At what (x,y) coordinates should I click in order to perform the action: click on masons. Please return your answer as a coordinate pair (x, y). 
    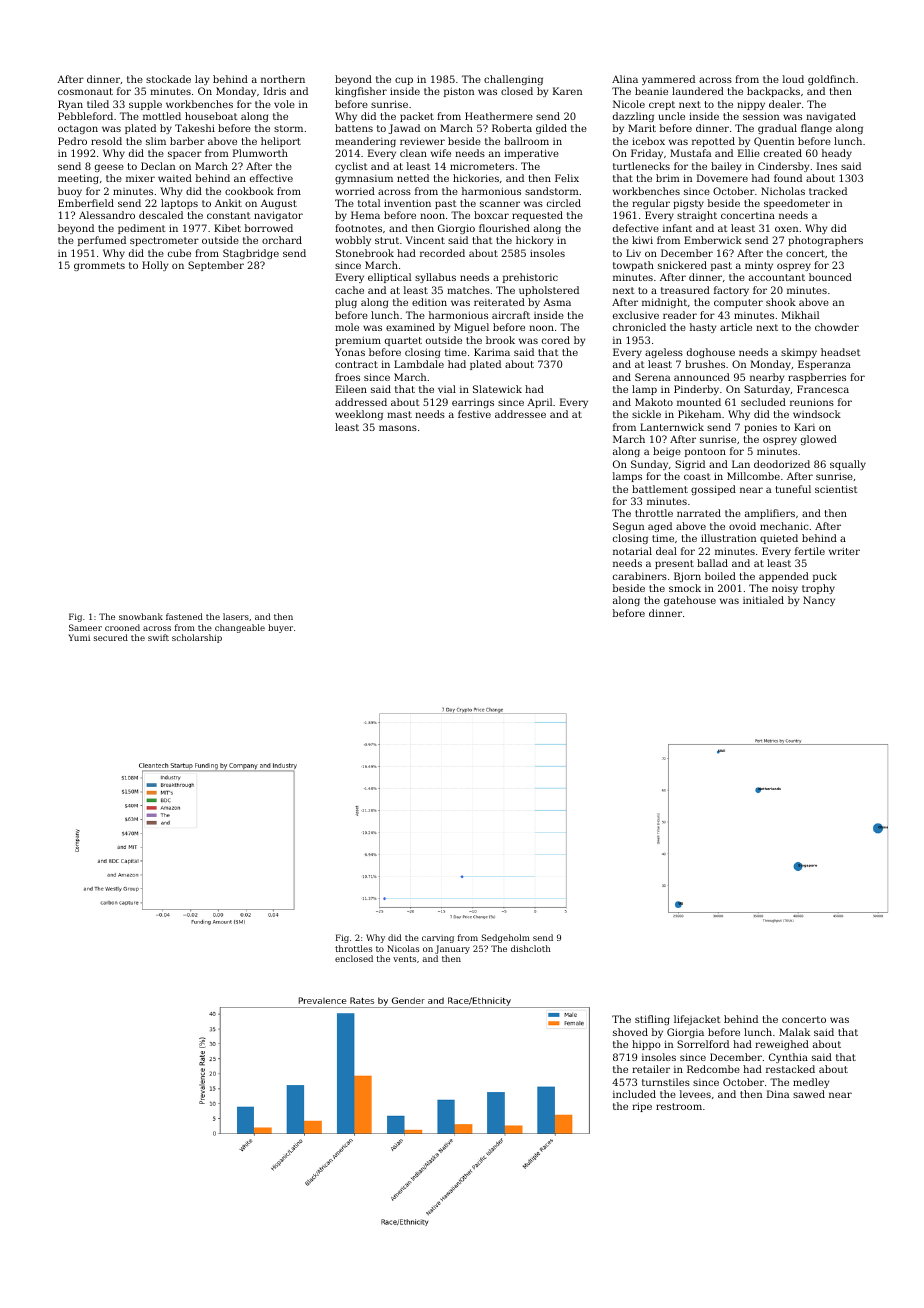
    Looking at the image, I should click on (398, 428).
